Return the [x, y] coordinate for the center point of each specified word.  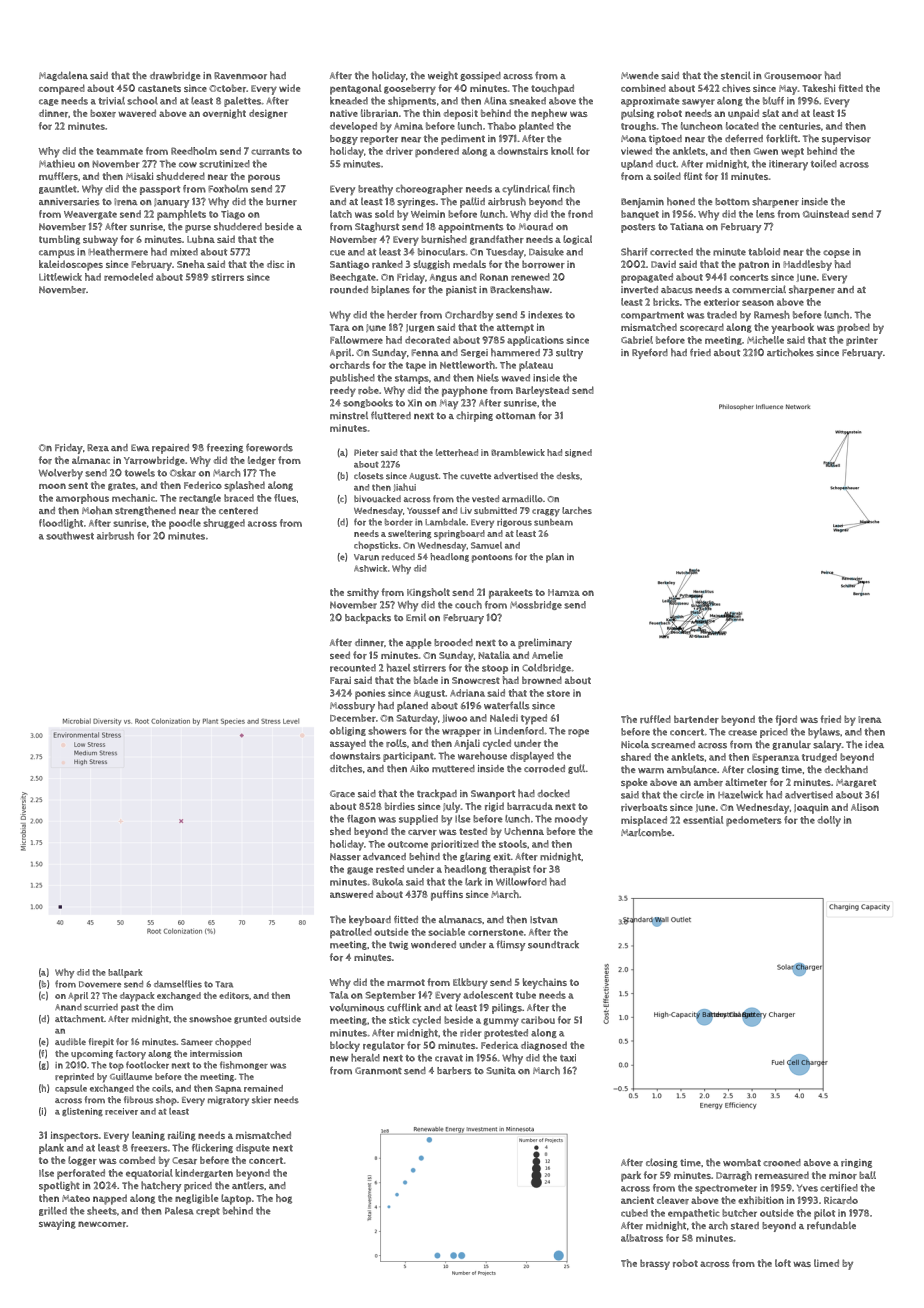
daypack [137, 997]
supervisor [846, 140]
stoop [495, 669]
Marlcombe [646, 832]
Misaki [139, 176]
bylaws [824, 733]
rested [390, 869]
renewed [530, 277]
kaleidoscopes [71, 265]
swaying [57, 1225]
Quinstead [826, 214]
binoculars [441, 252]
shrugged [224, 524]
